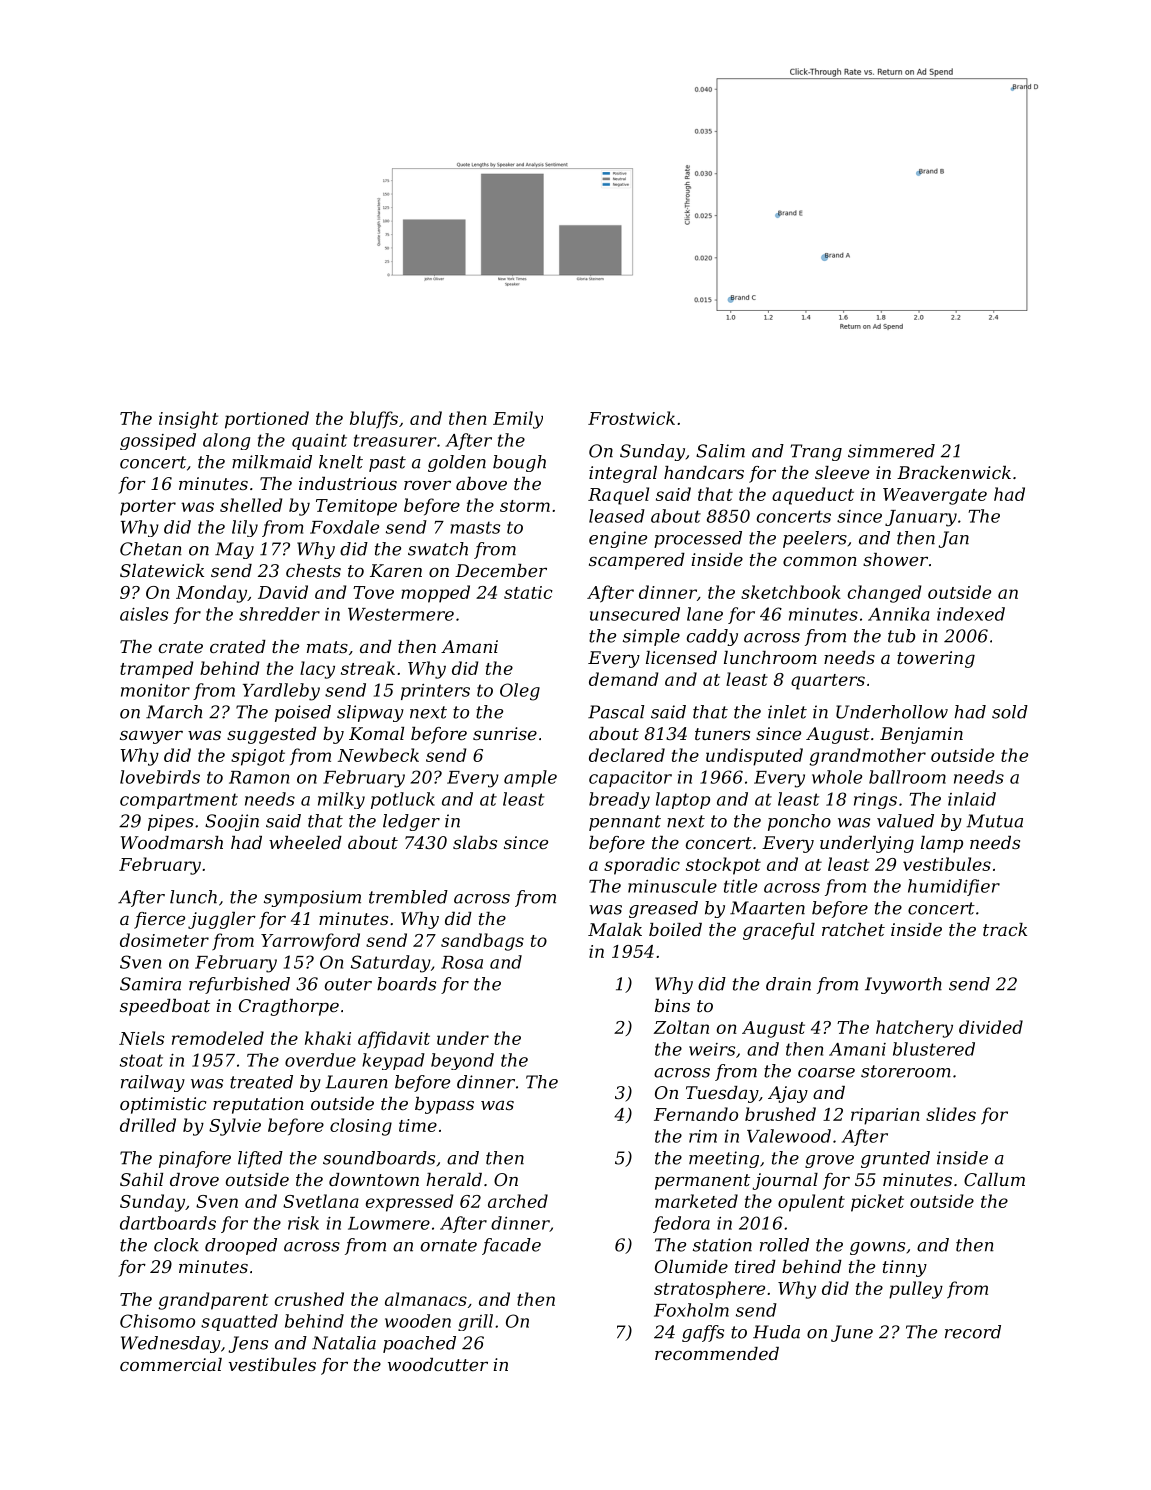  Describe the element at coordinates (309, 1299) in the document. I see `crushed` at that location.
